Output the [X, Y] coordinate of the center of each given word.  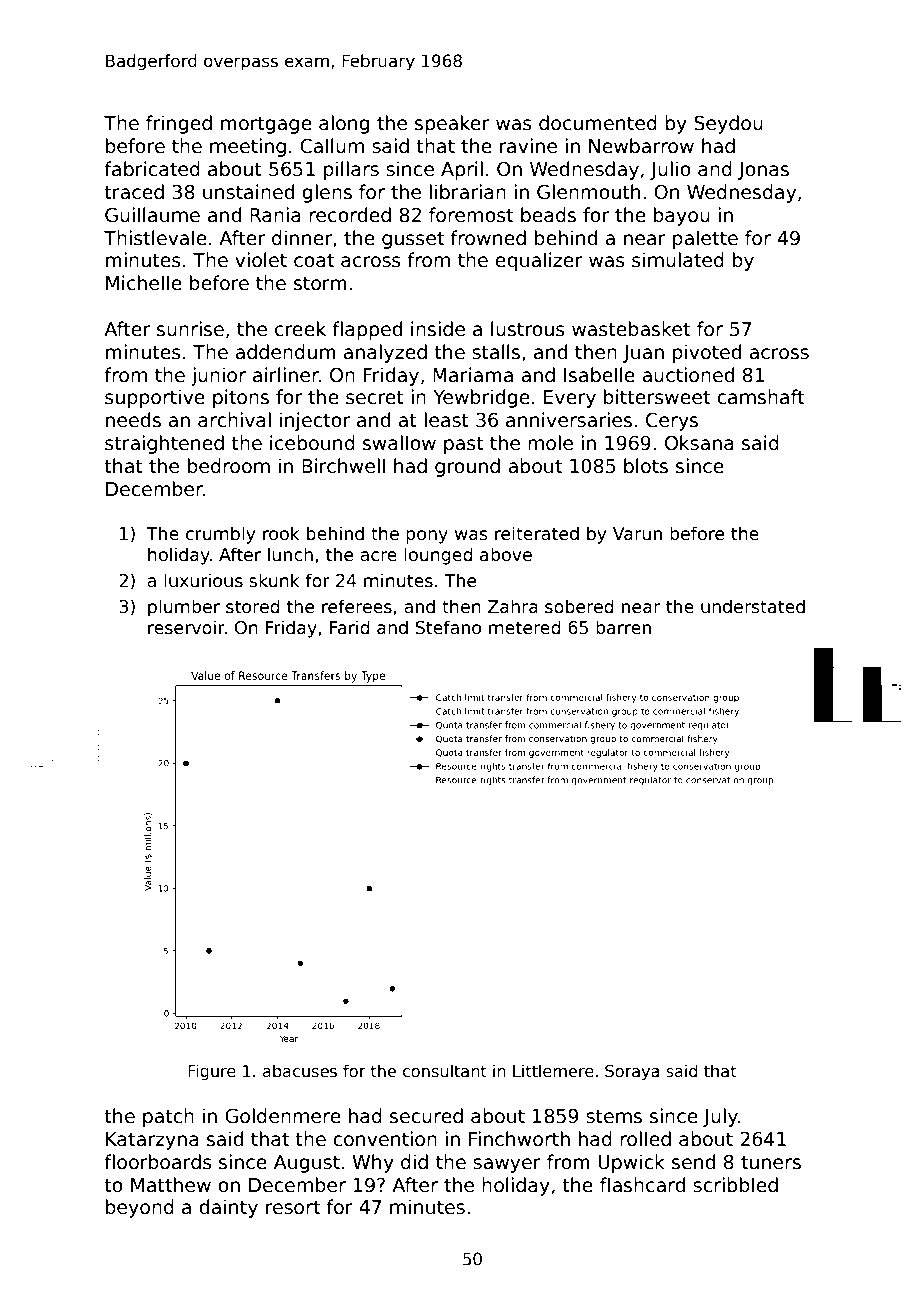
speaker [452, 124]
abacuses [300, 1071]
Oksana [699, 443]
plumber [184, 608]
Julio [670, 170]
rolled [645, 1139]
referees [357, 606]
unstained [248, 192]
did [414, 1162]
